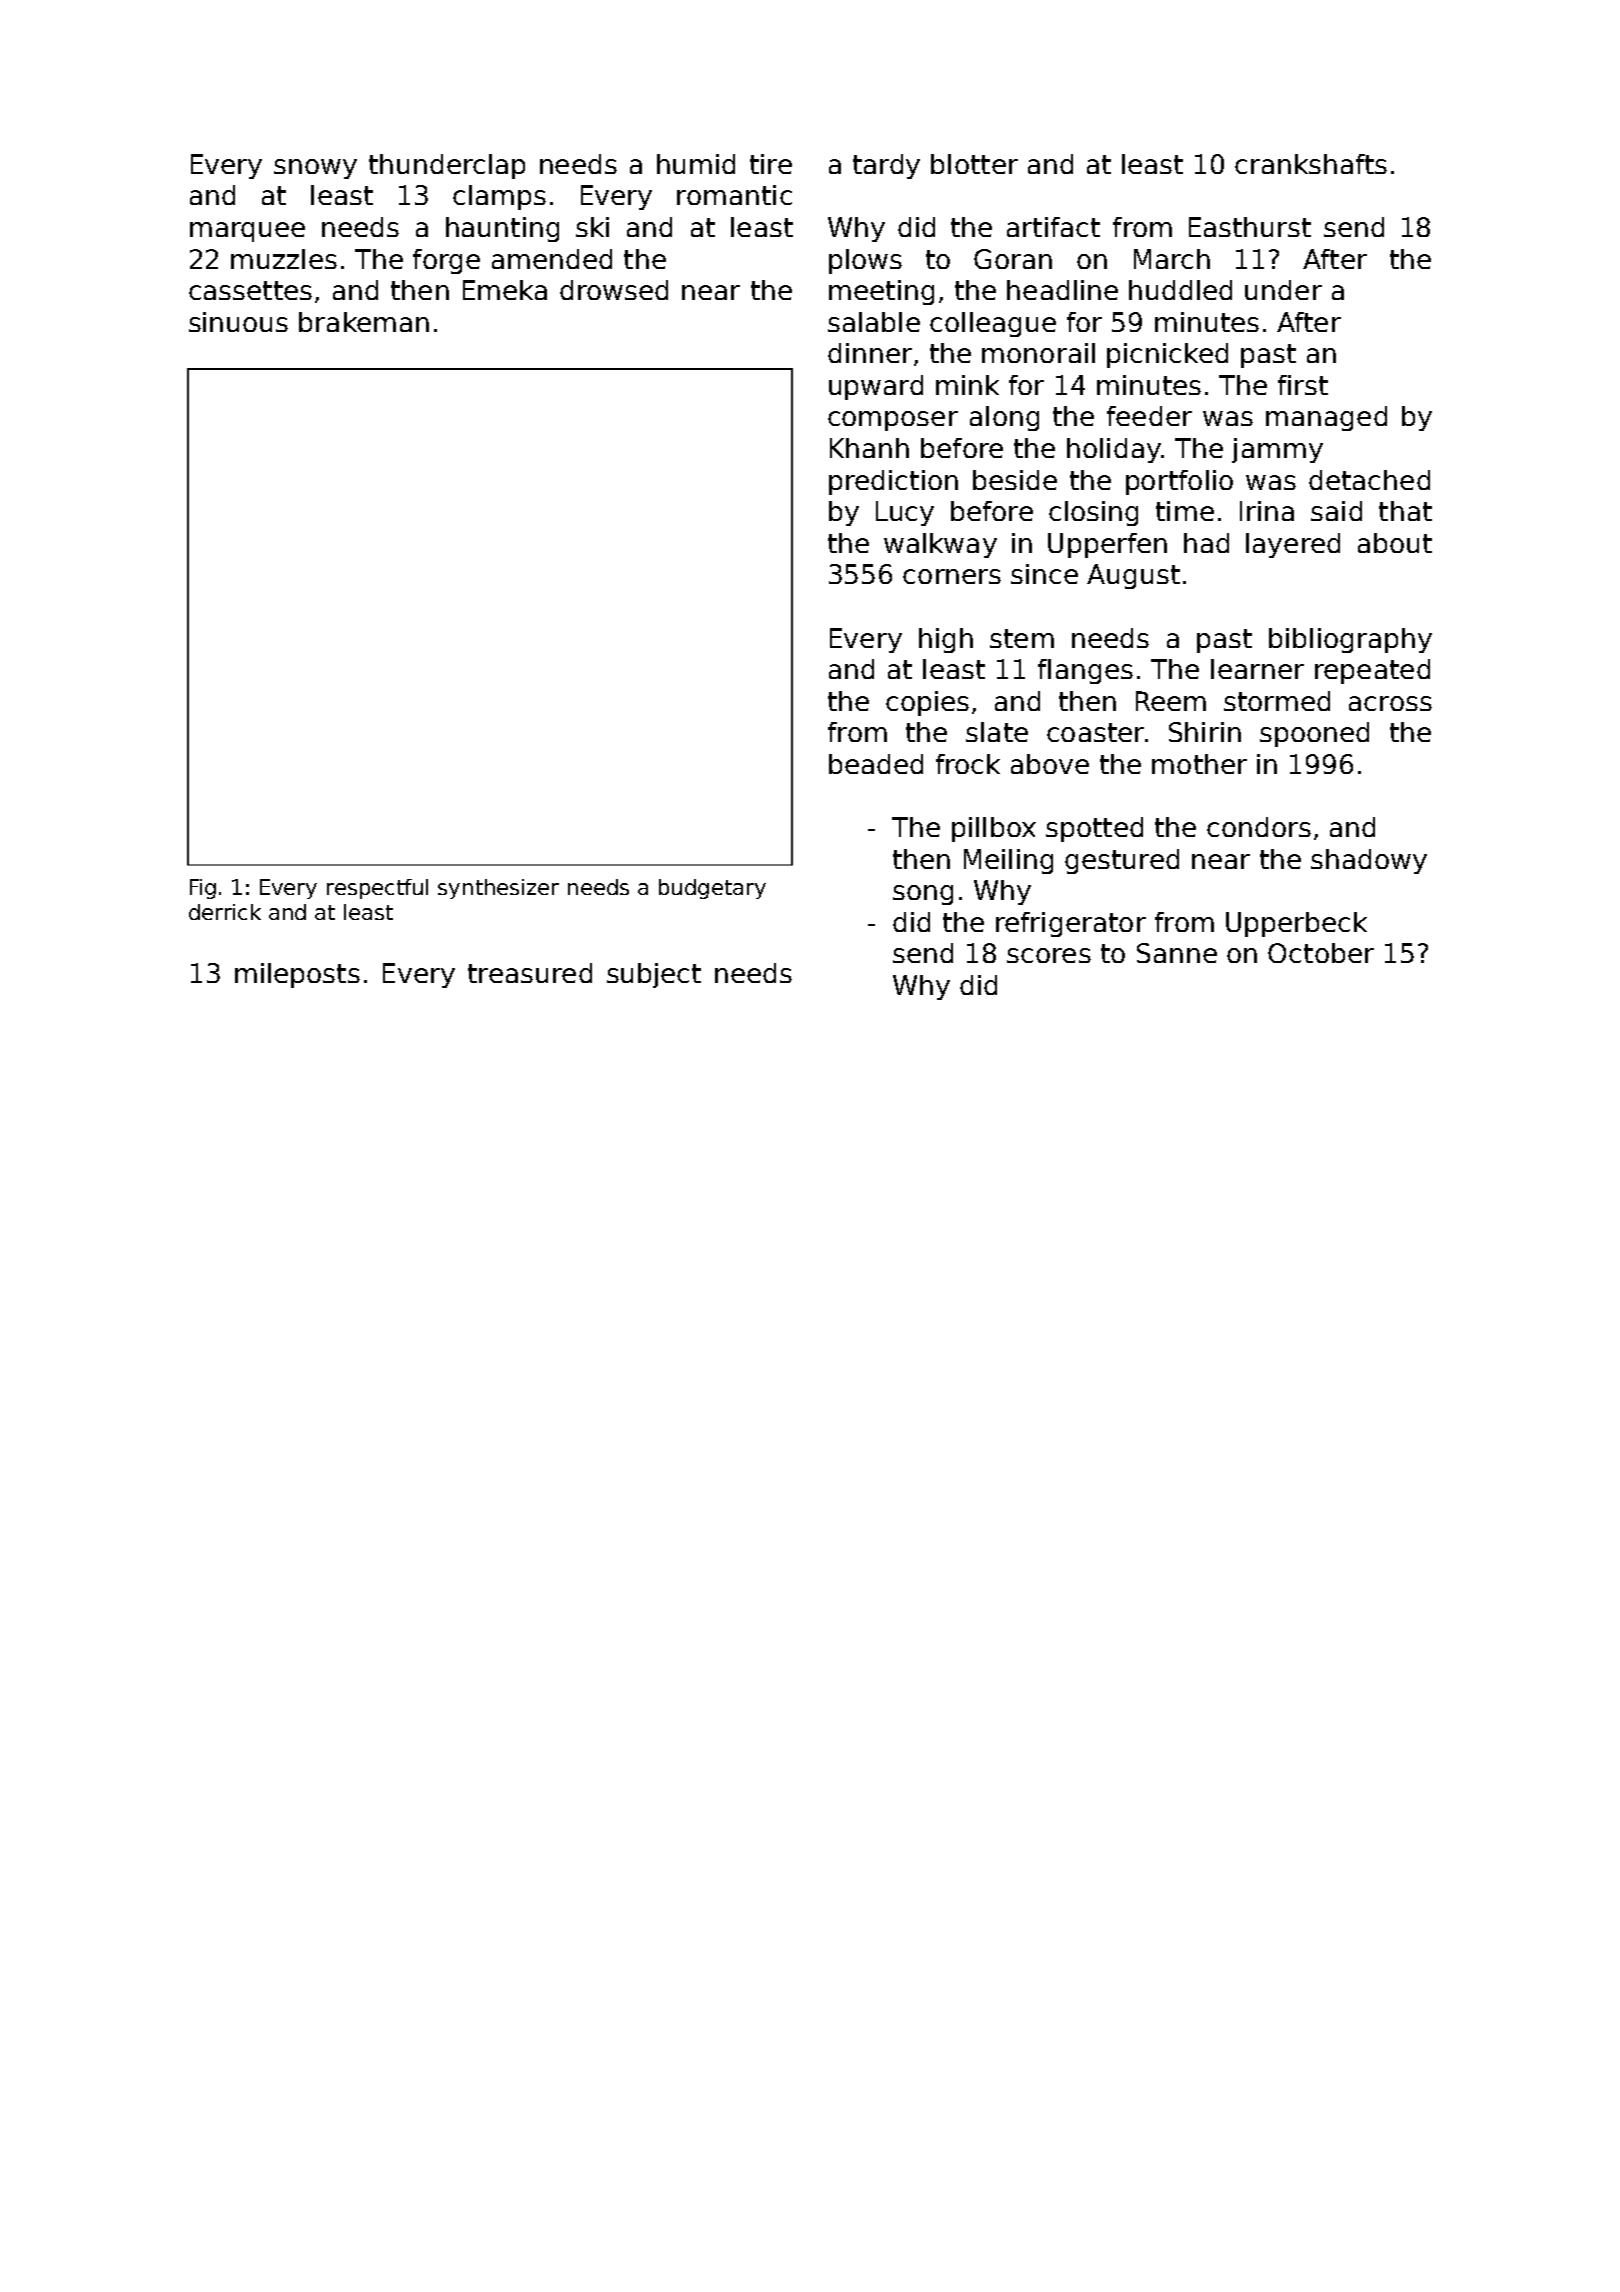 The height and width of the page is (2292, 1620). What do you see at coordinates (1167, 355) in the page?
I see `picnicked` at bounding box center [1167, 355].
